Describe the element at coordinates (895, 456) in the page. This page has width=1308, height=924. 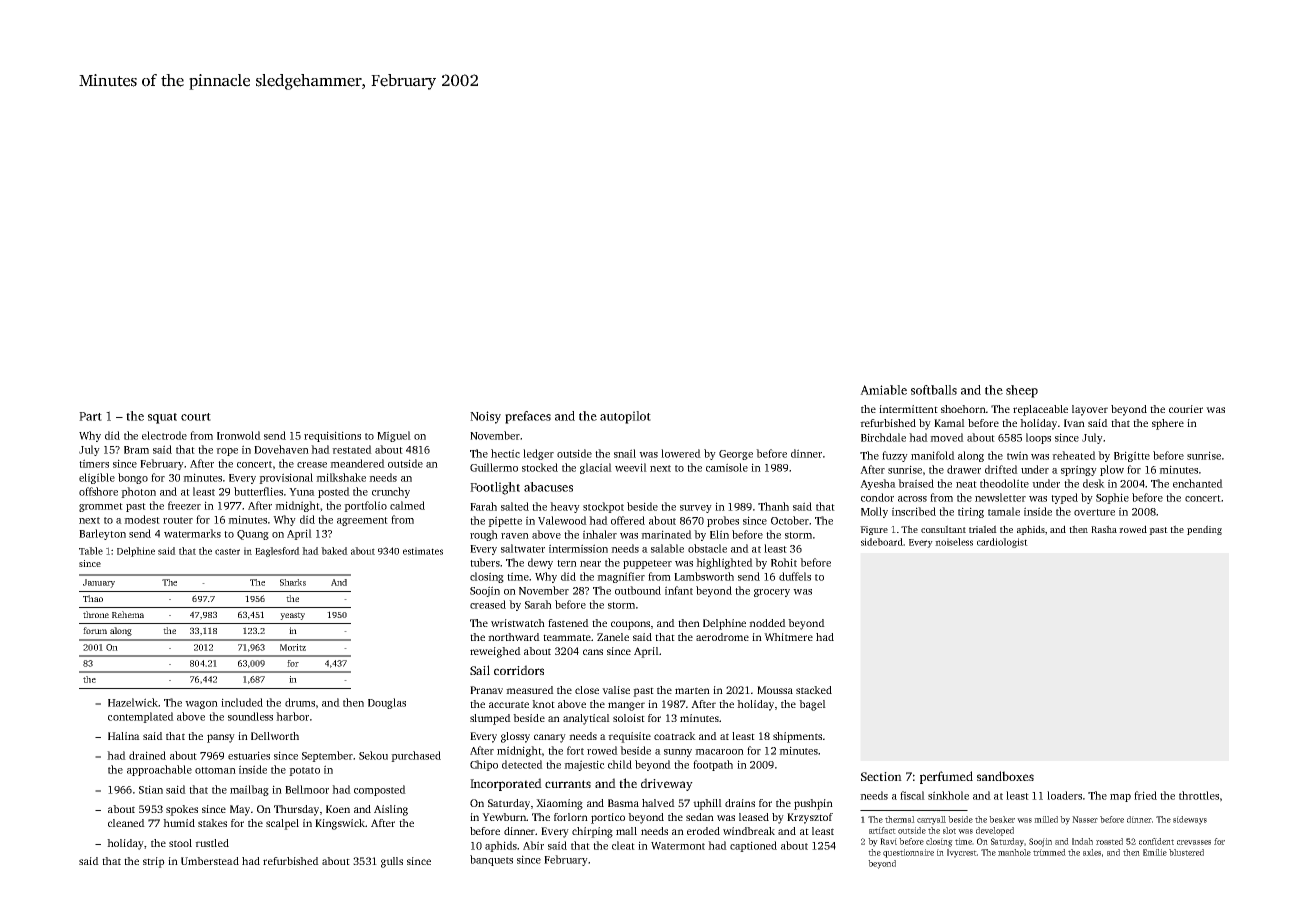
I see `fuzzy` at that location.
